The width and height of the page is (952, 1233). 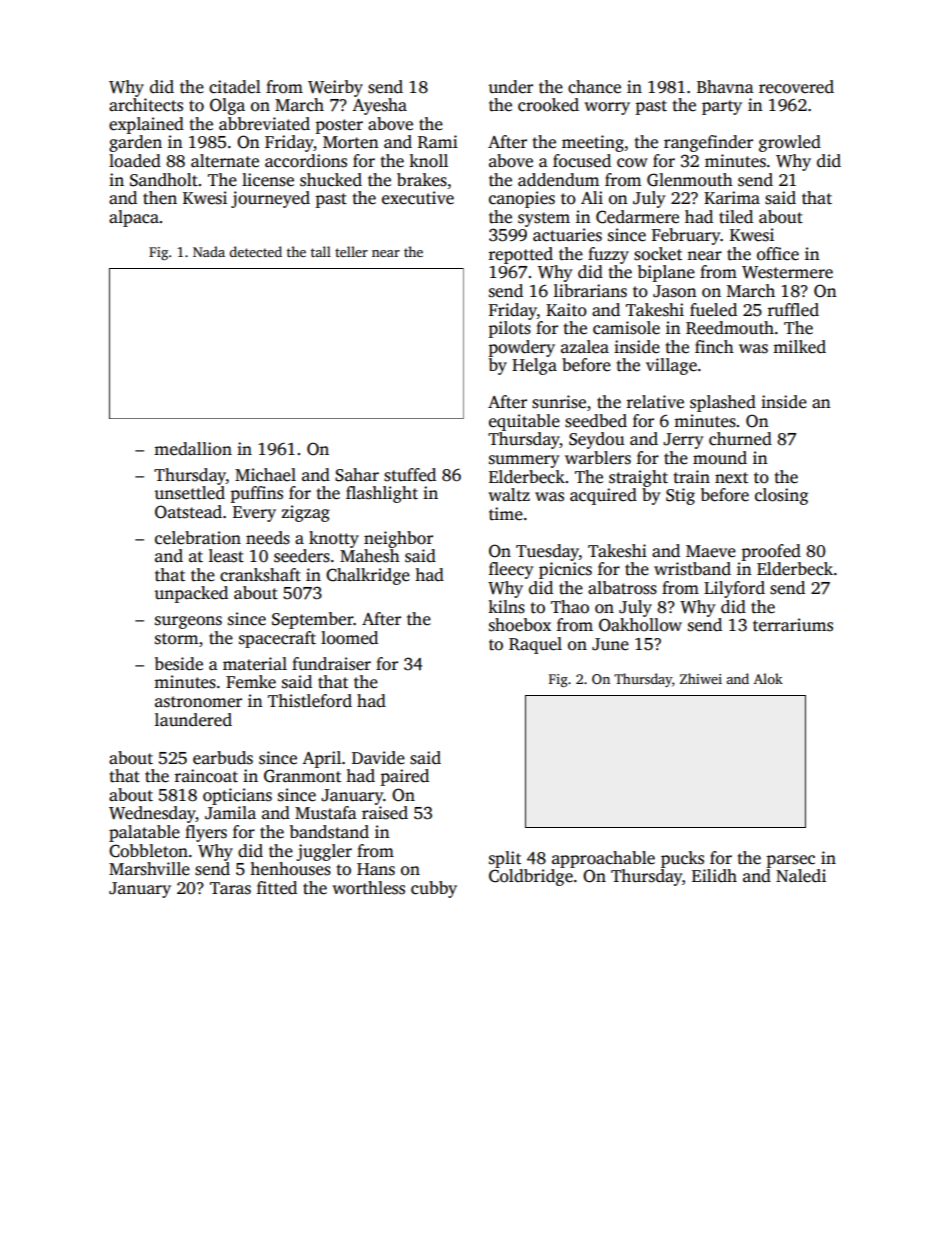 I want to click on summery, so click(x=524, y=461).
